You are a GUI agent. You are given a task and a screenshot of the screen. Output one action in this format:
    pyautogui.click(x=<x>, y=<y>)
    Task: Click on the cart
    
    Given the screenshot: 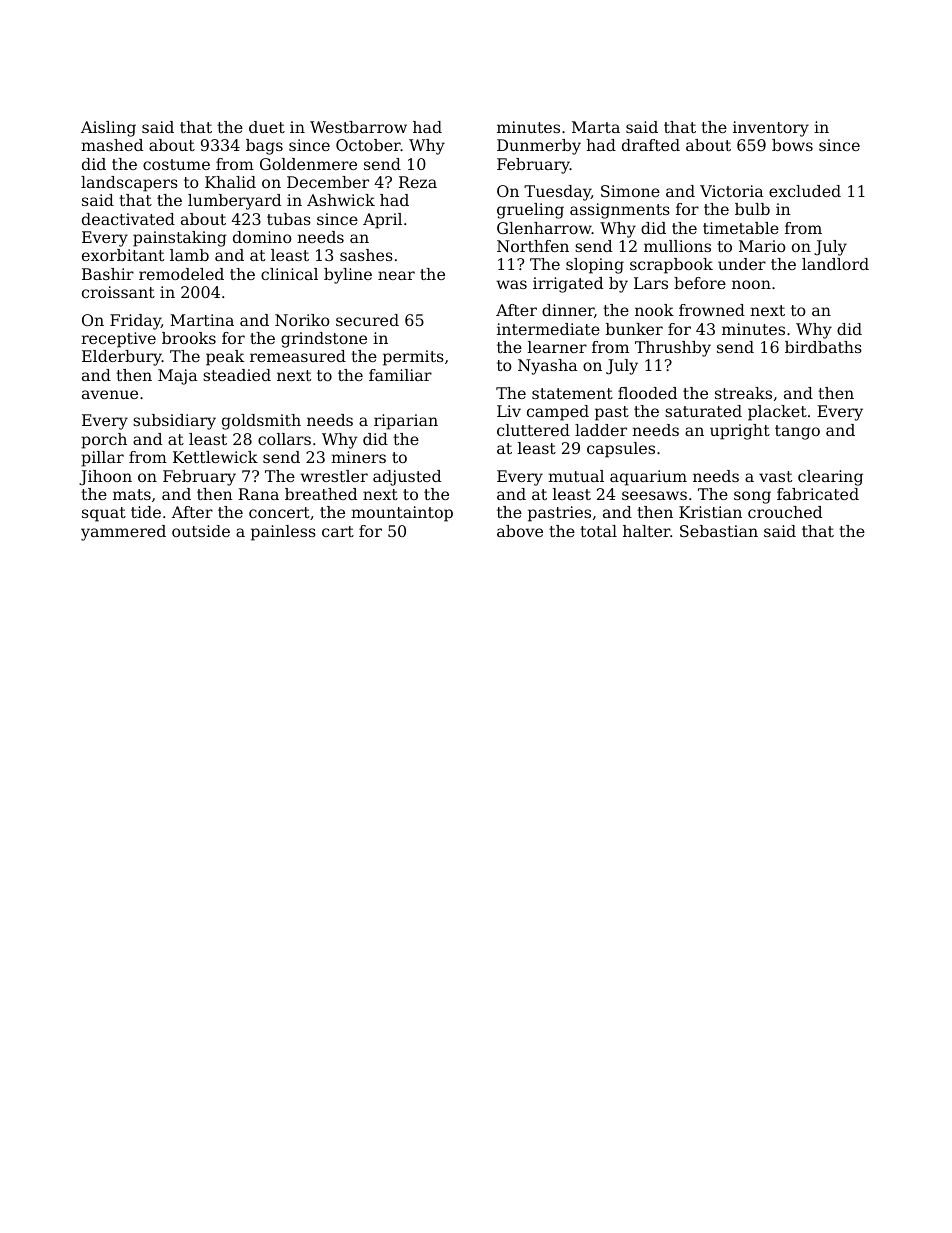 What is the action you would take?
    pyautogui.click(x=338, y=531)
